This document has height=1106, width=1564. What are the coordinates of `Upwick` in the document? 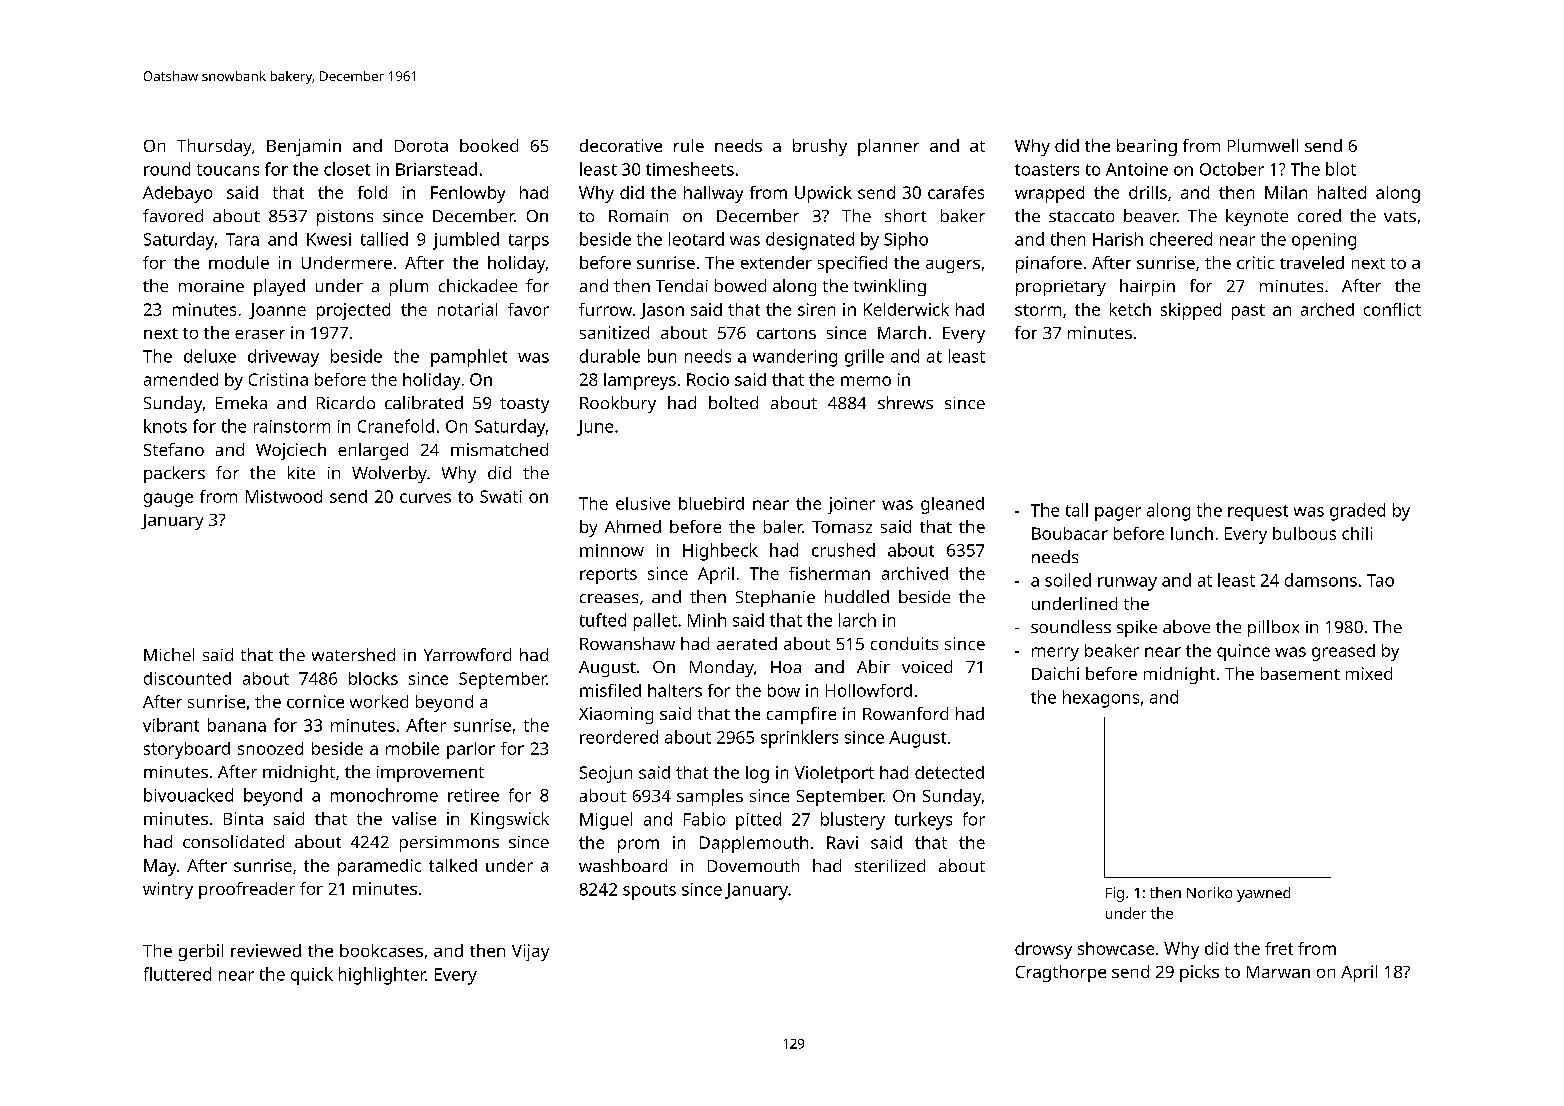 It's located at (823, 194).
